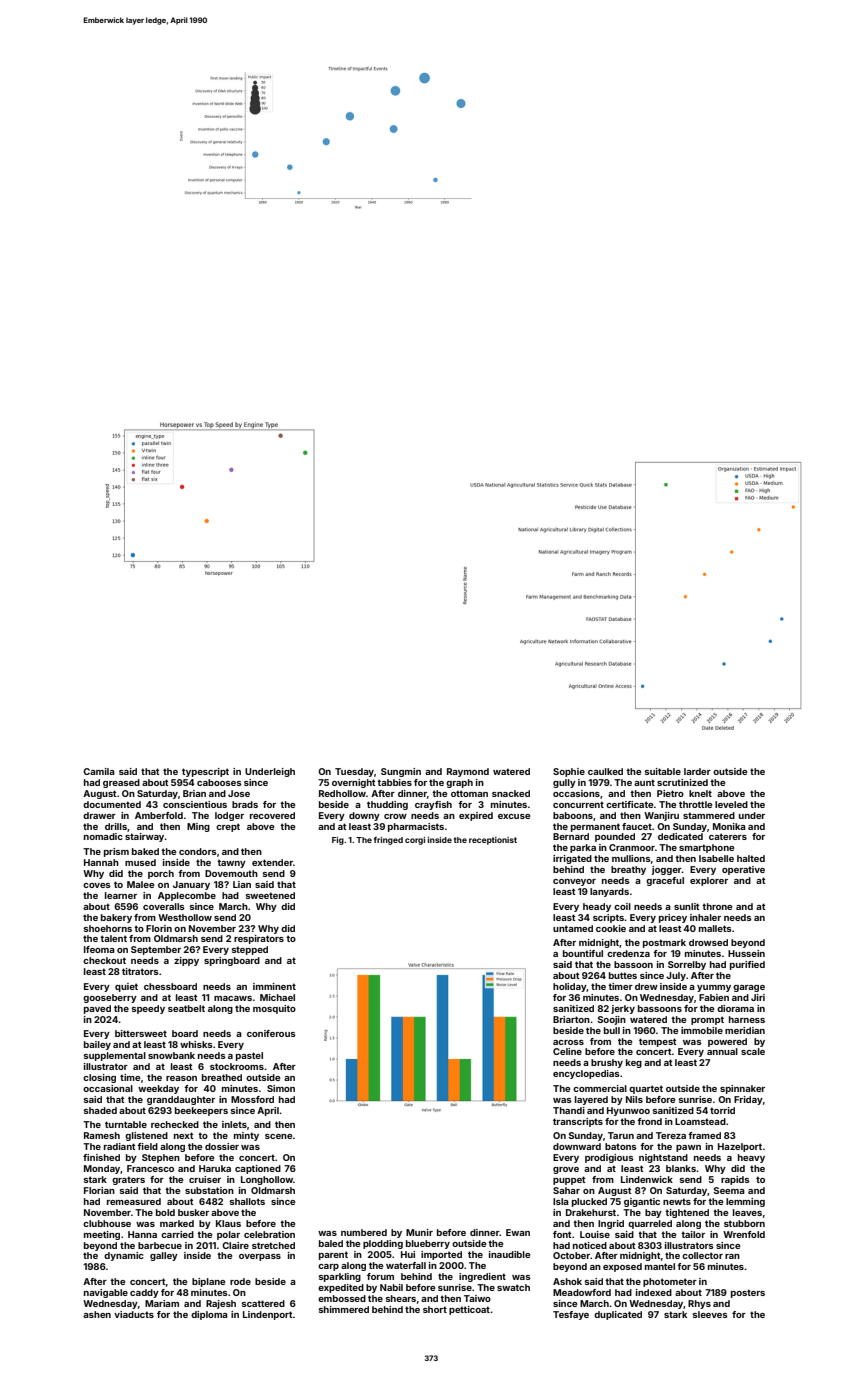 The image size is (849, 1400). Describe the element at coordinates (342, 793) in the screenshot. I see `Redhollow` at that location.
